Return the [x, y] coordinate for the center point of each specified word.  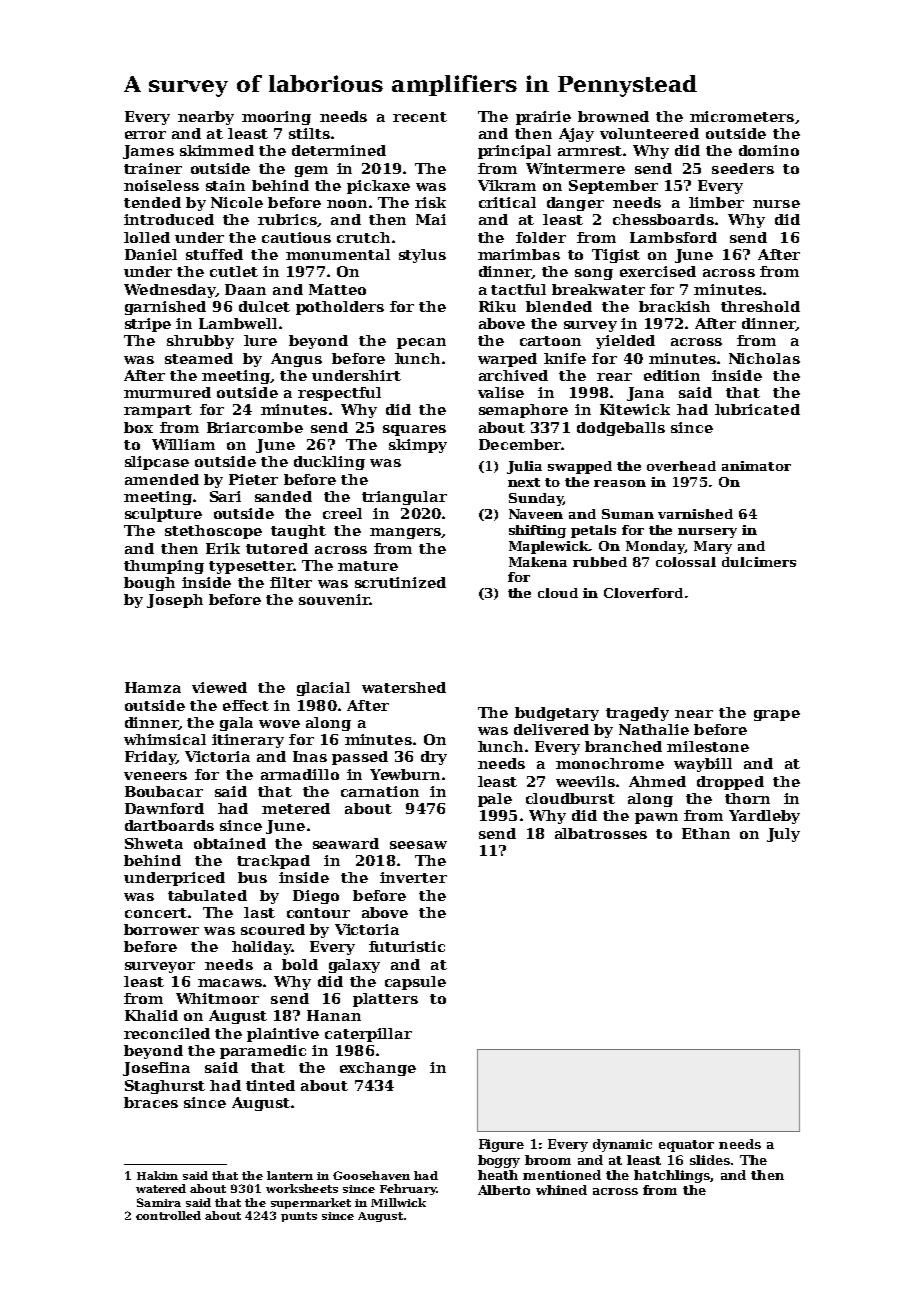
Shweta [154, 843]
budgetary [557, 714]
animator [756, 466]
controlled [168, 1215]
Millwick [398, 1202]
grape [777, 715]
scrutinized [400, 582]
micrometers [742, 116]
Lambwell [238, 323]
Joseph [175, 601]
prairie [543, 118]
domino [769, 150]
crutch [363, 237]
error [145, 135]
